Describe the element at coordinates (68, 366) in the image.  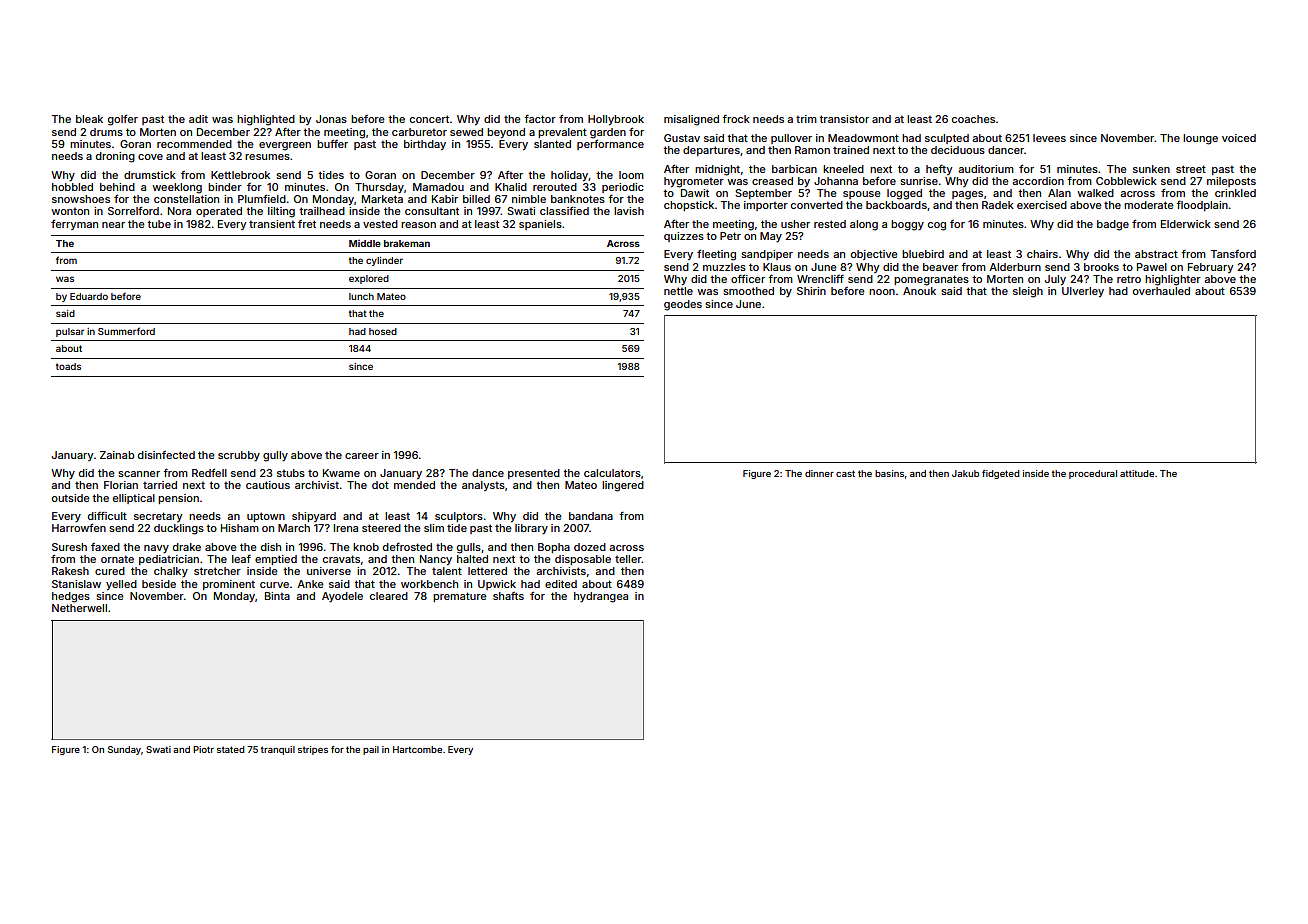
I see `toads` at that location.
